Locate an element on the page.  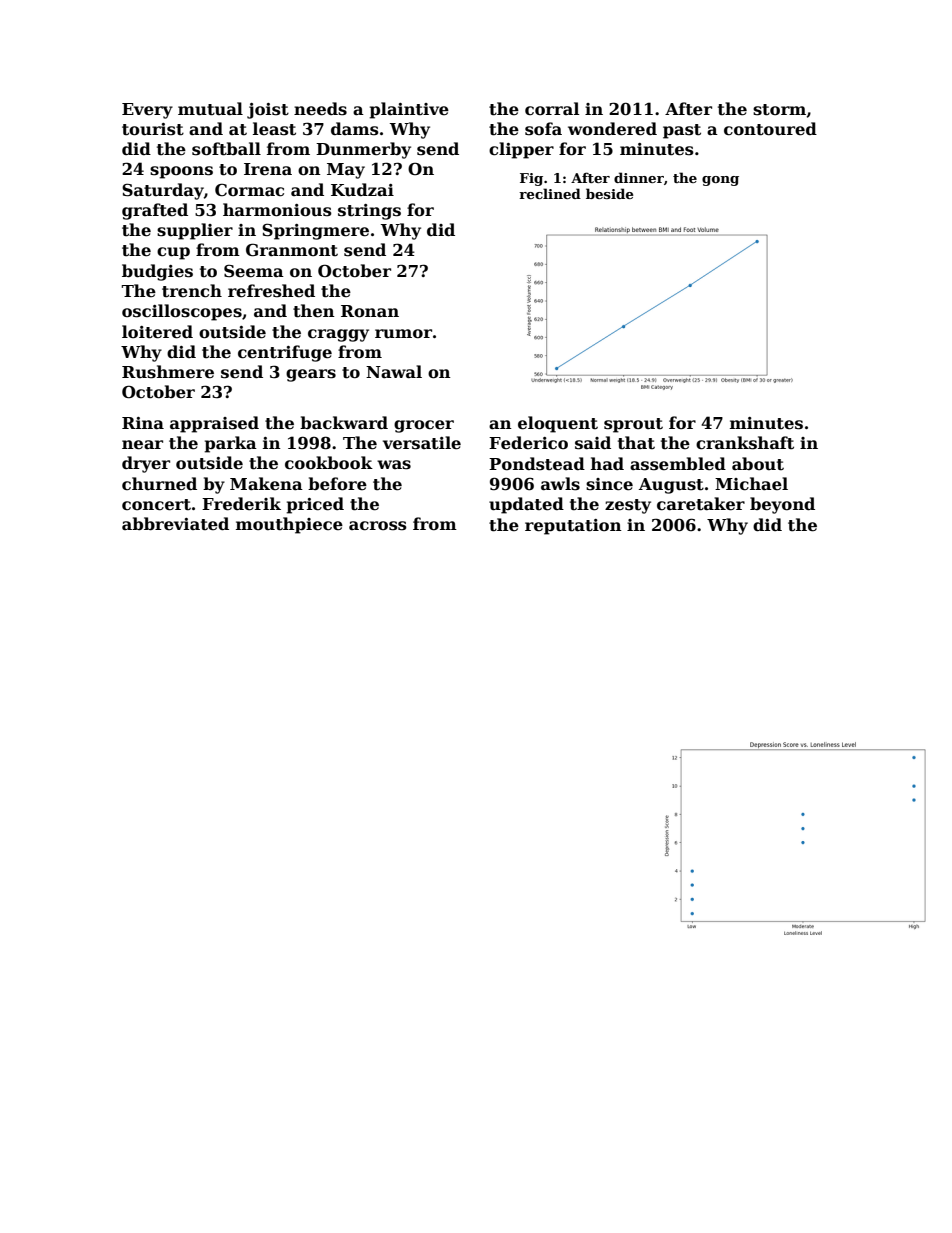
cookbook is located at coordinates (329, 463).
